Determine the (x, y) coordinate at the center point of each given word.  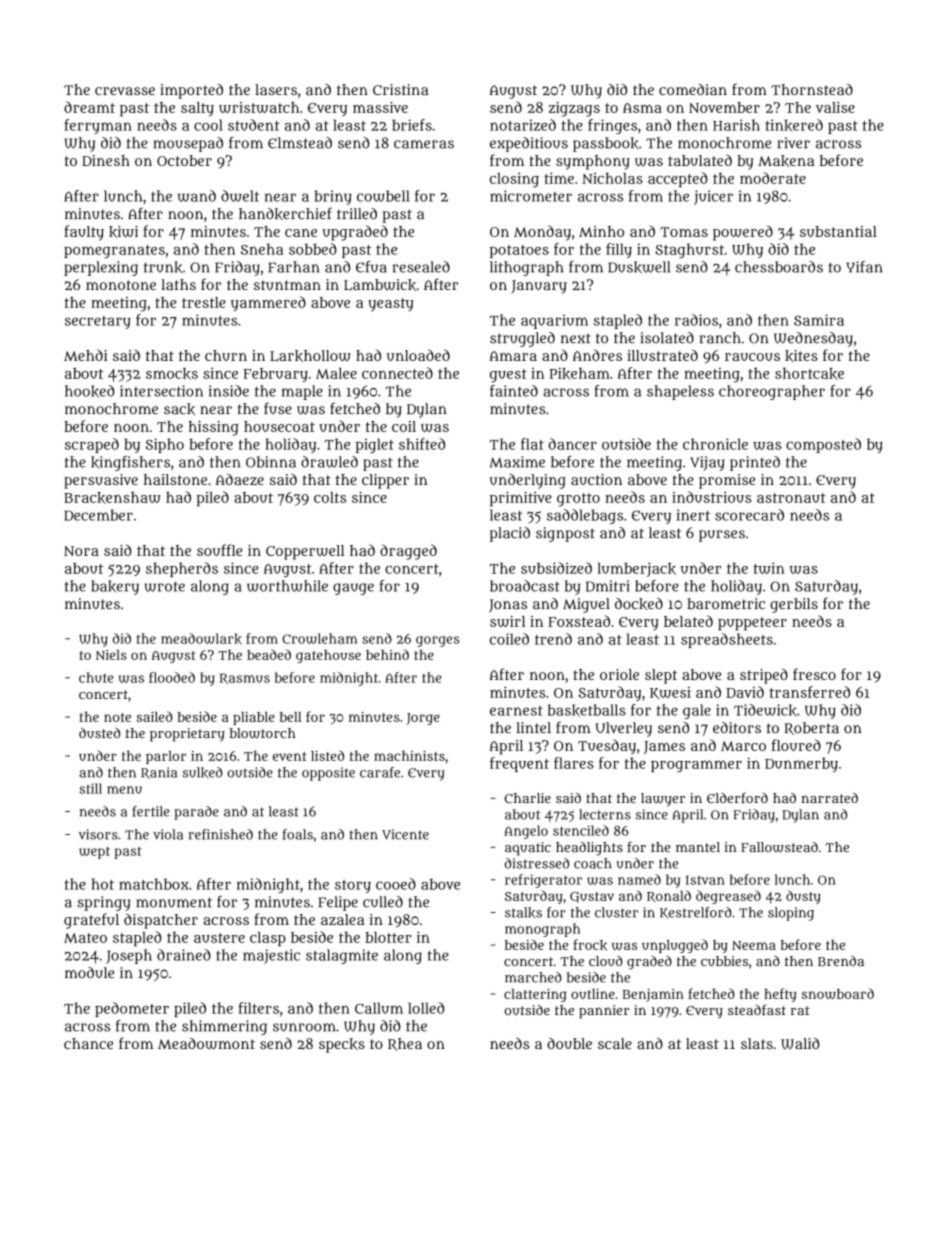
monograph (542, 930)
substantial (838, 231)
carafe (380, 772)
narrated (829, 798)
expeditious (529, 144)
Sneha (262, 249)
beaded (269, 654)
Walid (800, 1043)
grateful (91, 921)
